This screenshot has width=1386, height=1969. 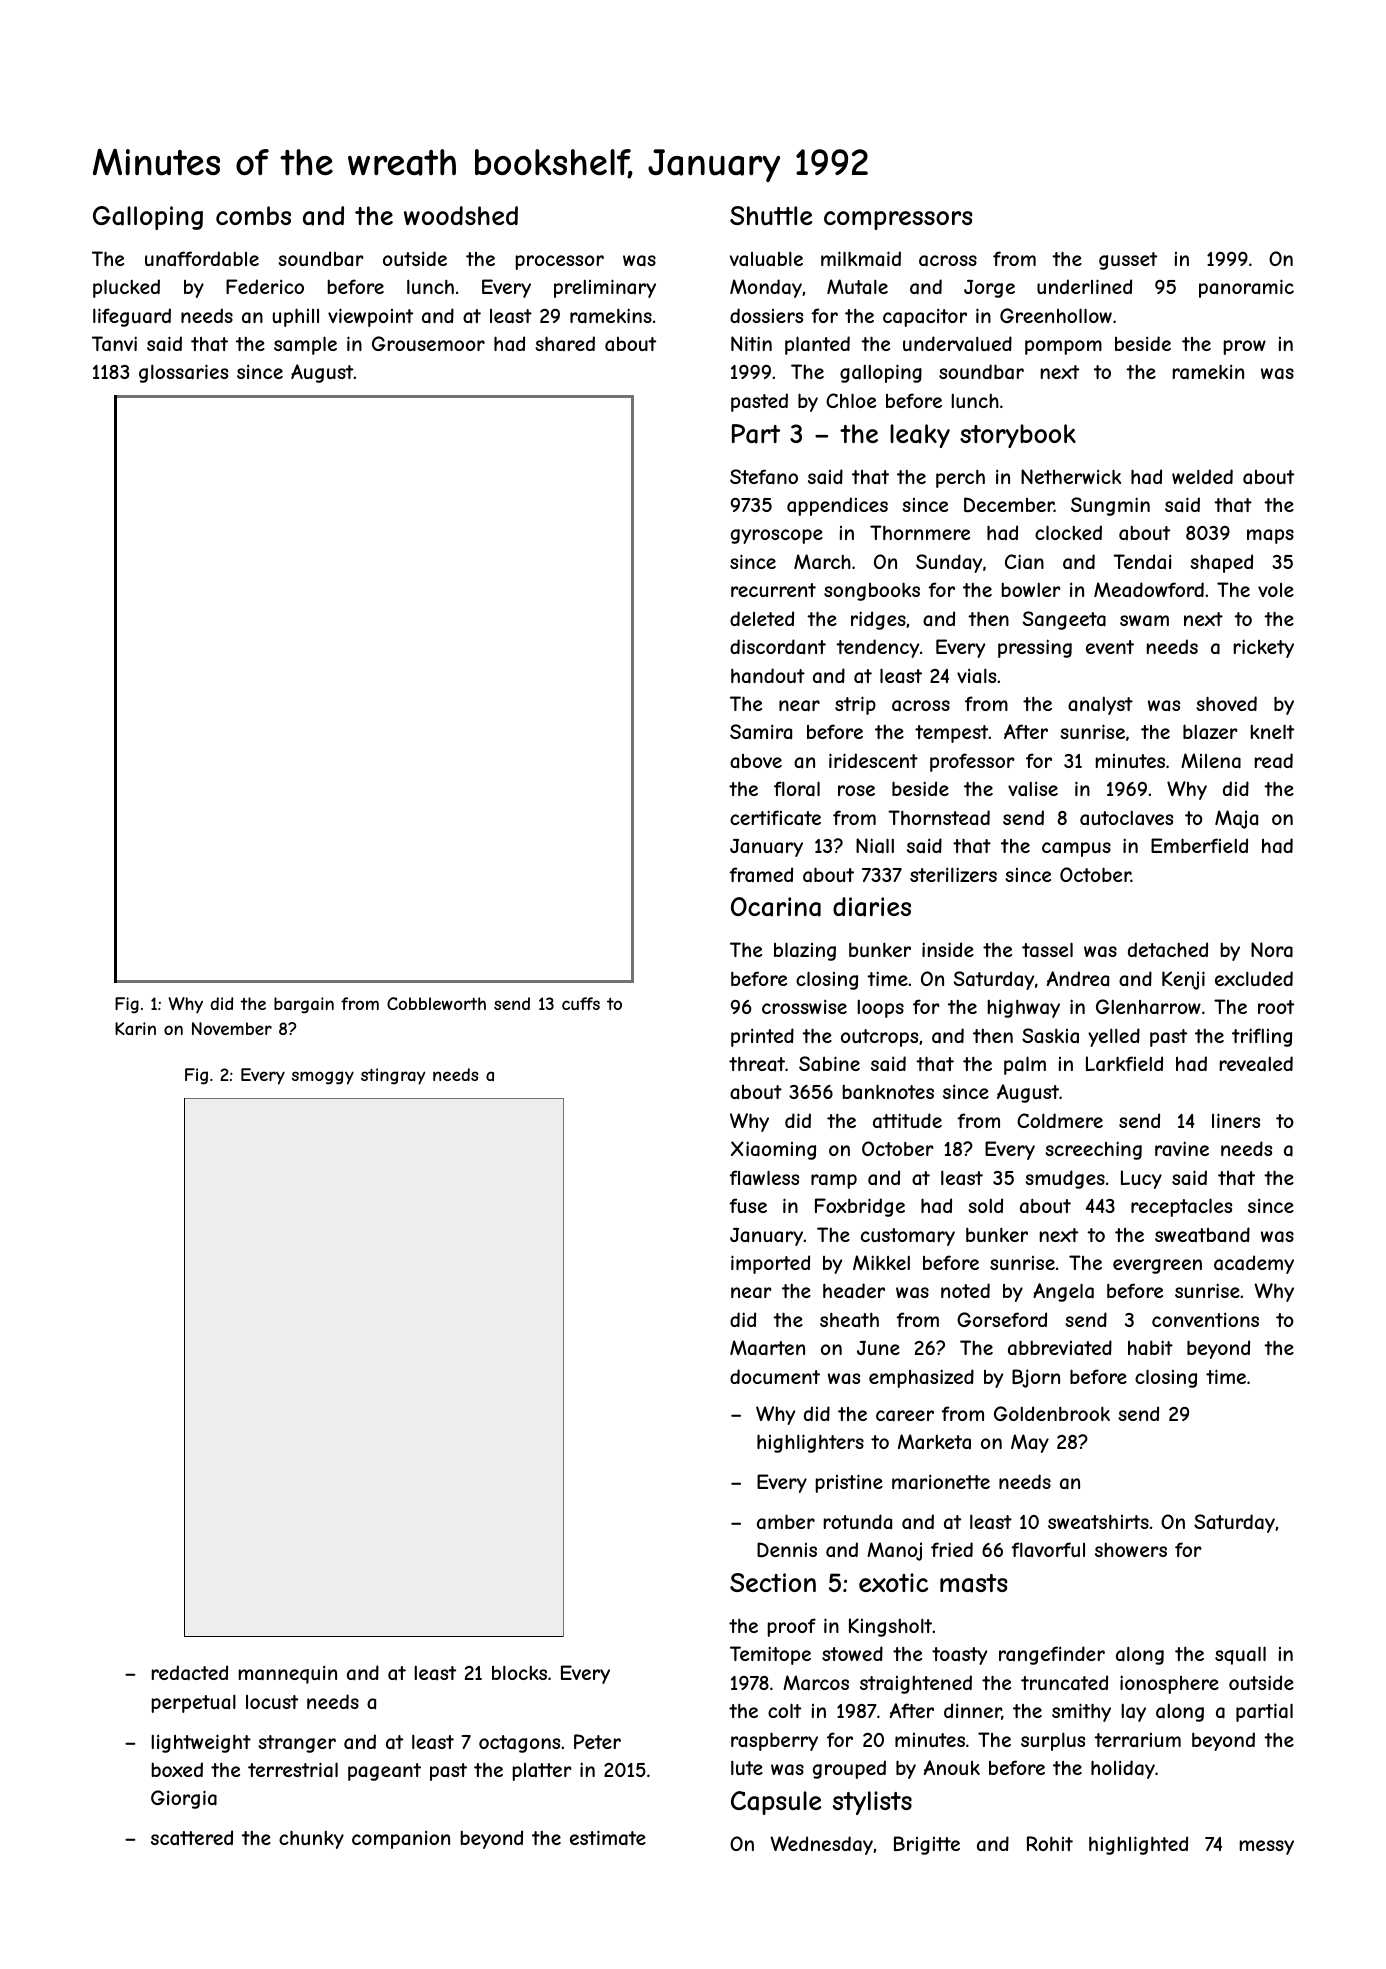 I want to click on processor, so click(x=560, y=262).
